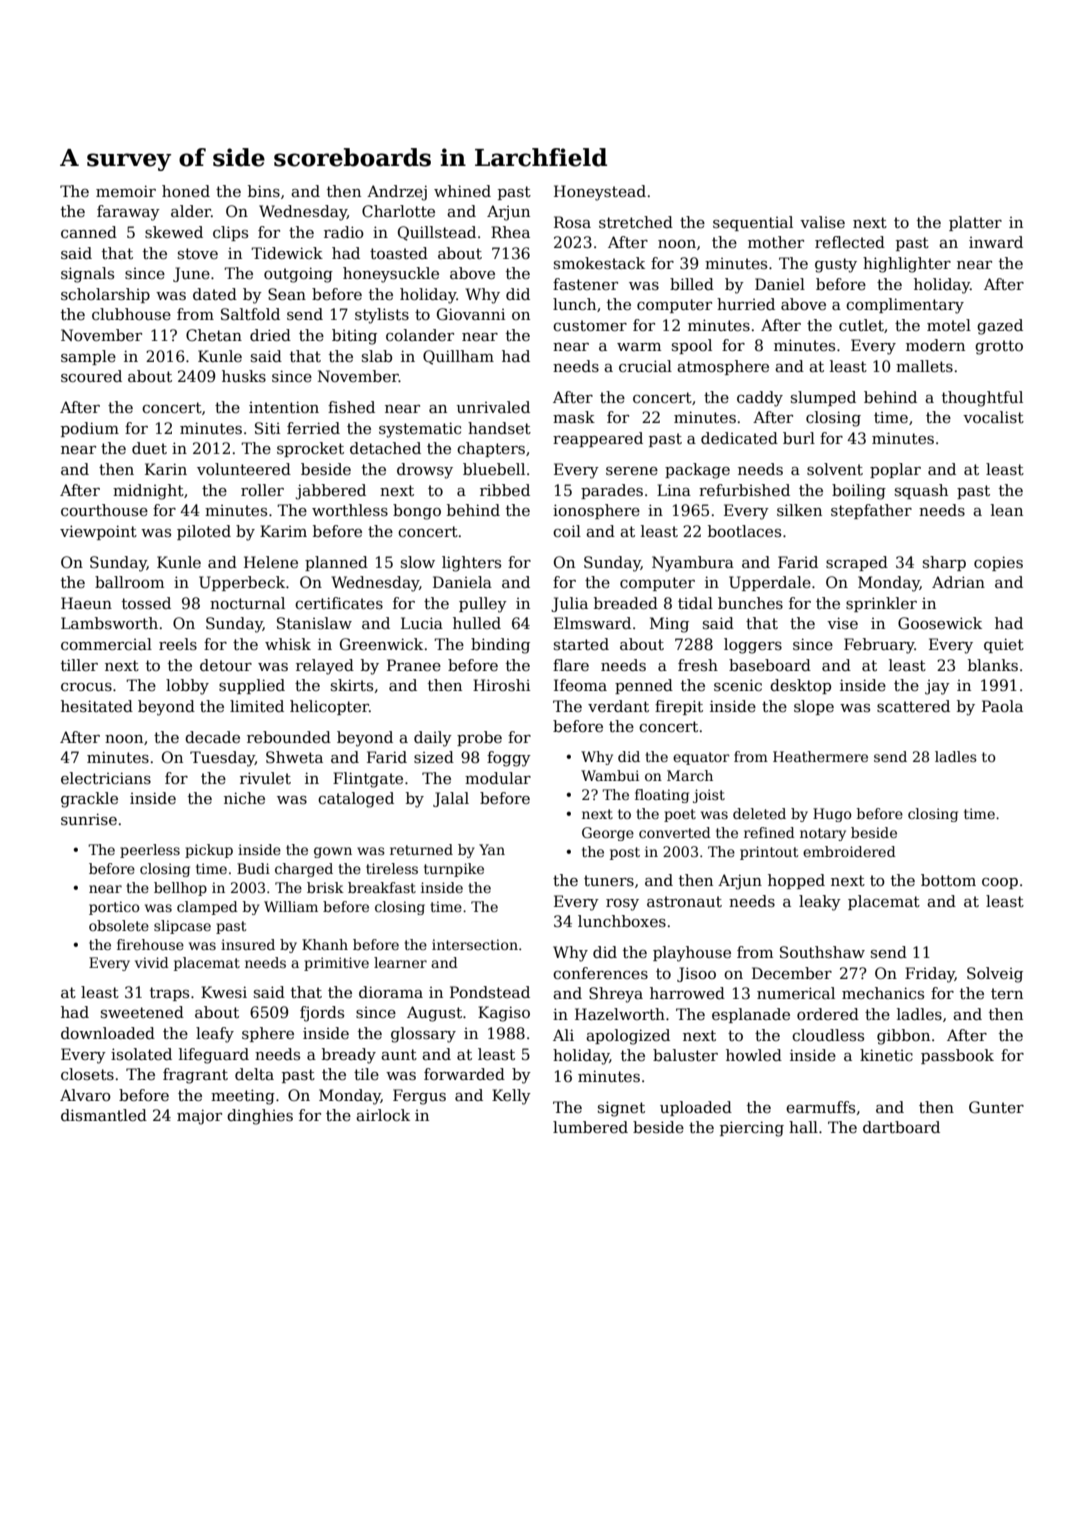  What do you see at coordinates (195, 1076) in the page?
I see `fragrant` at bounding box center [195, 1076].
